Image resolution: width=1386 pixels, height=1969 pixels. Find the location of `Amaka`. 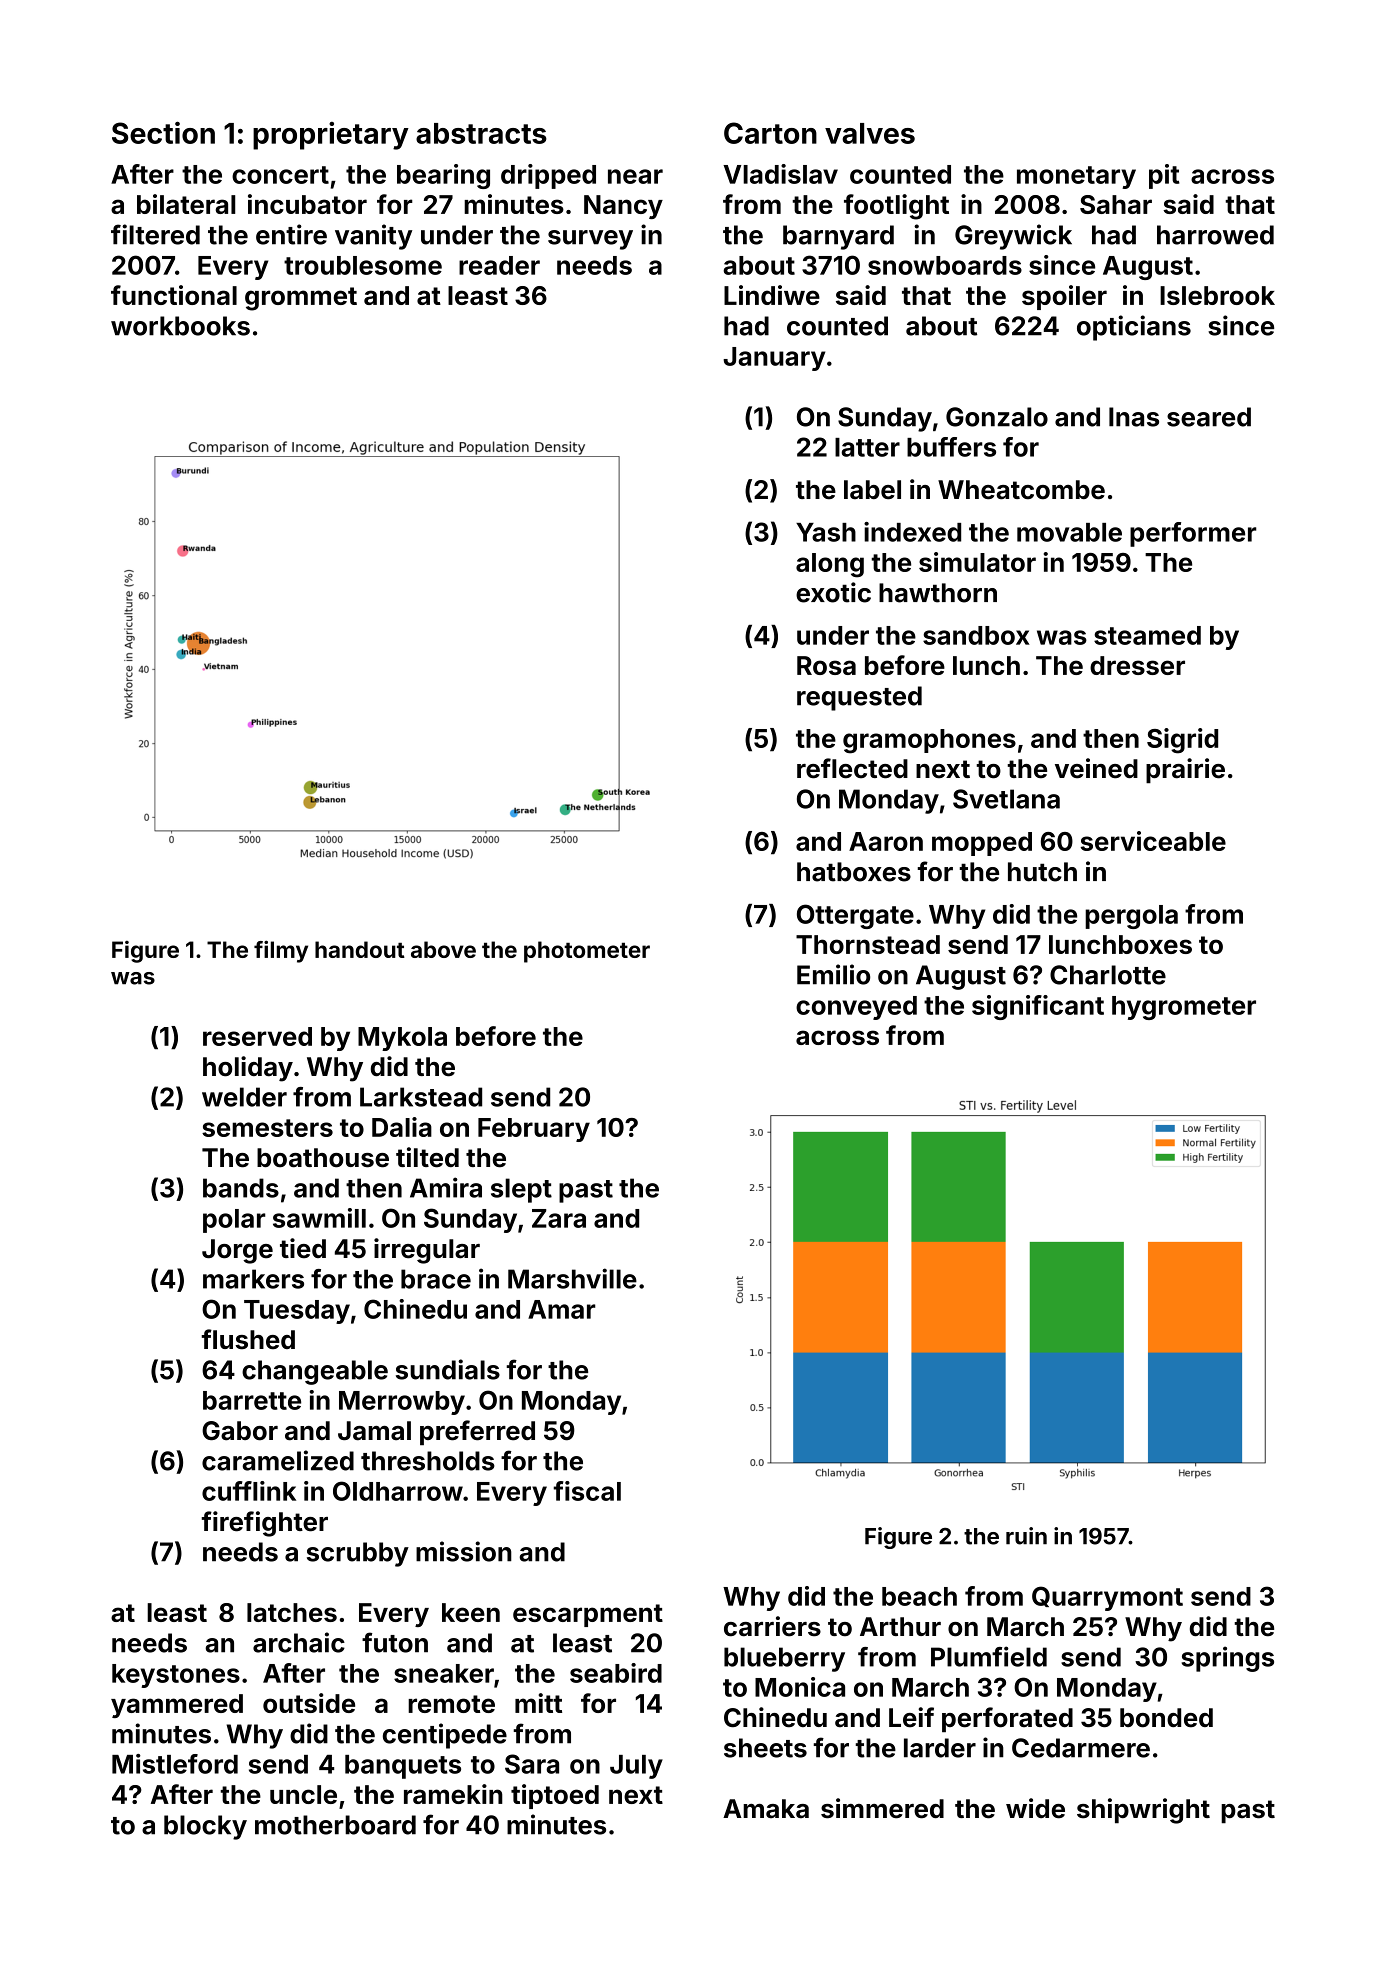

Amaka is located at coordinates (766, 1809).
